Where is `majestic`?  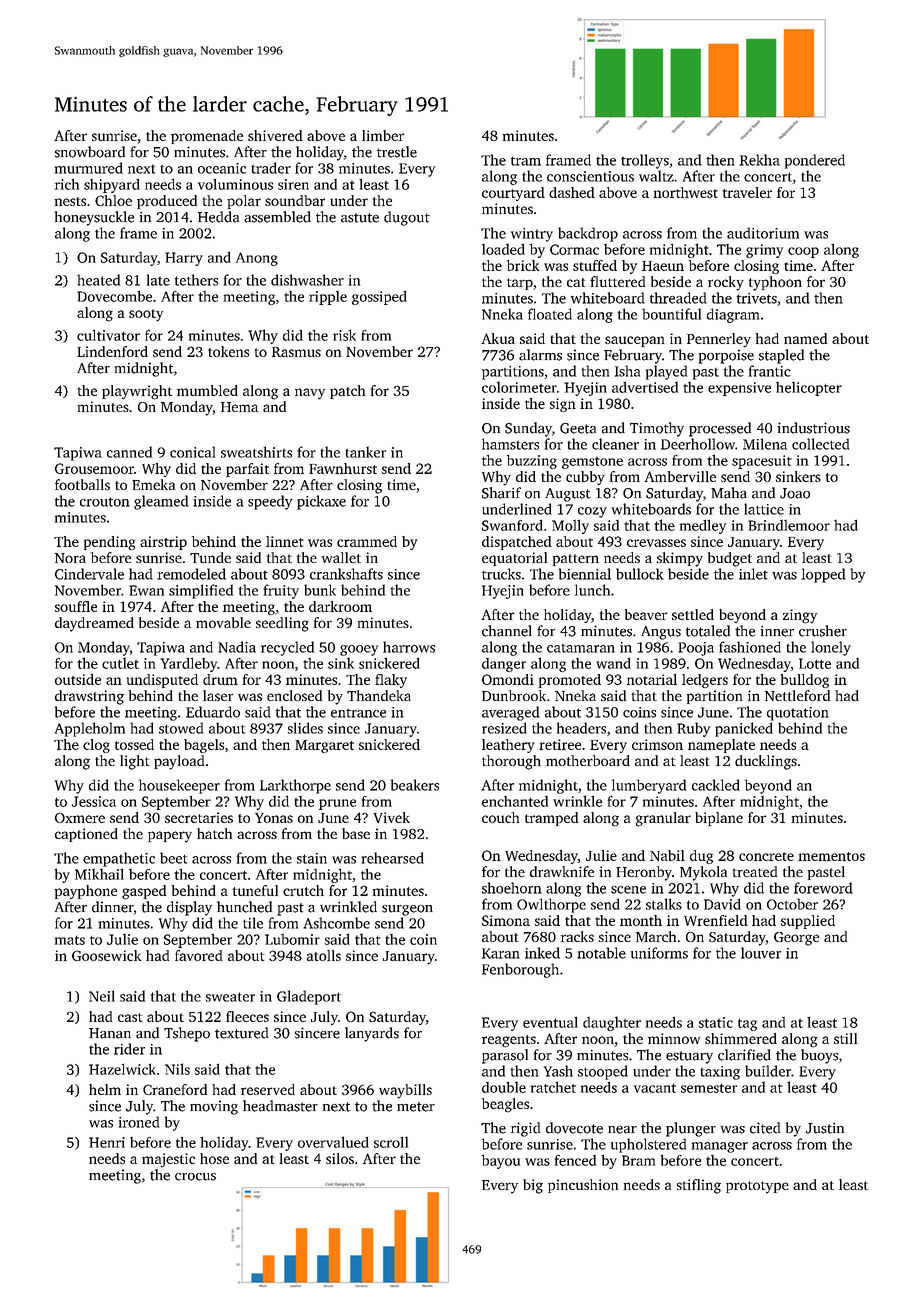 majestic is located at coordinates (168, 1160).
